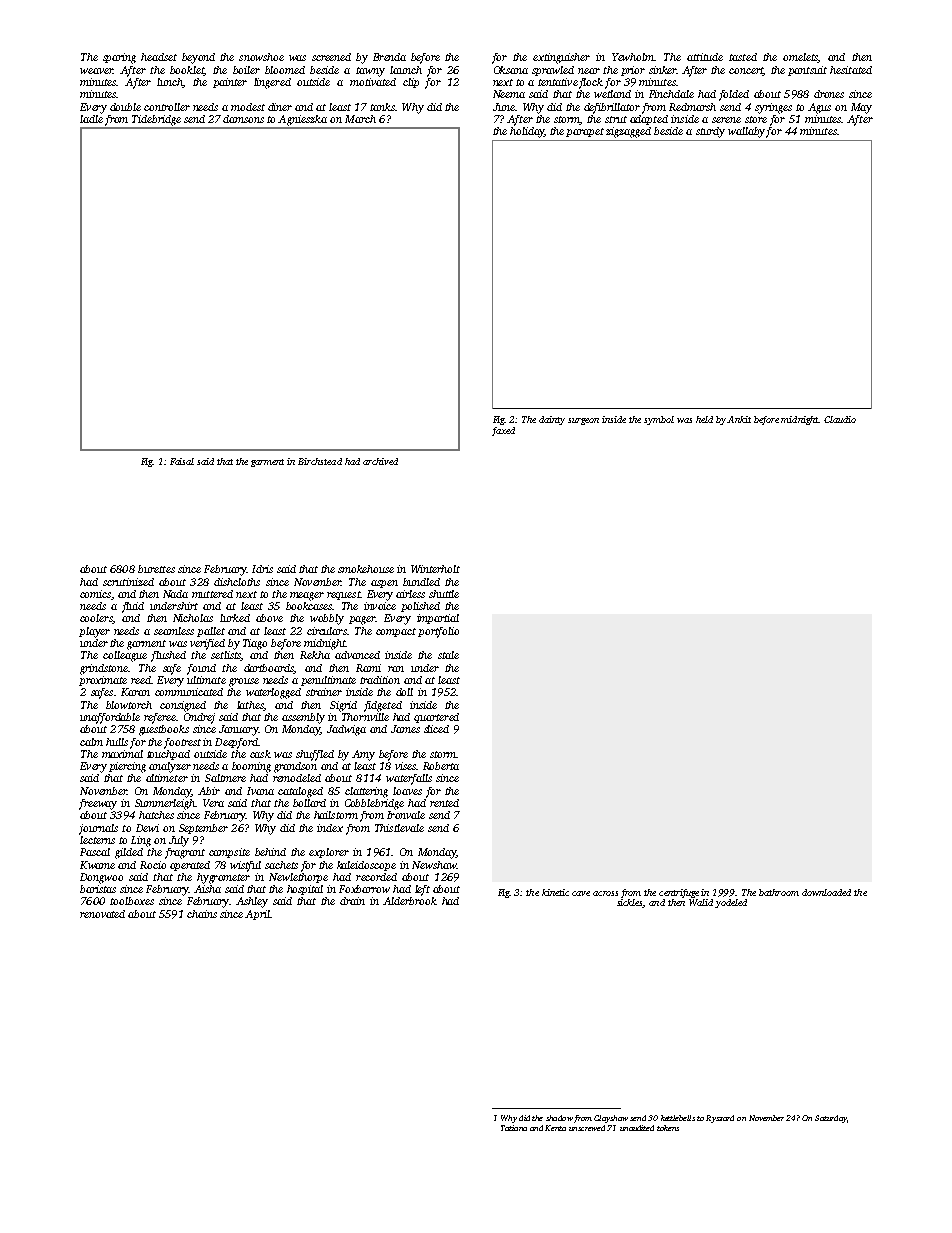 The width and height of the image is (952, 1233). What do you see at coordinates (668, 1128) in the image?
I see `tokens` at bounding box center [668, 1128].
